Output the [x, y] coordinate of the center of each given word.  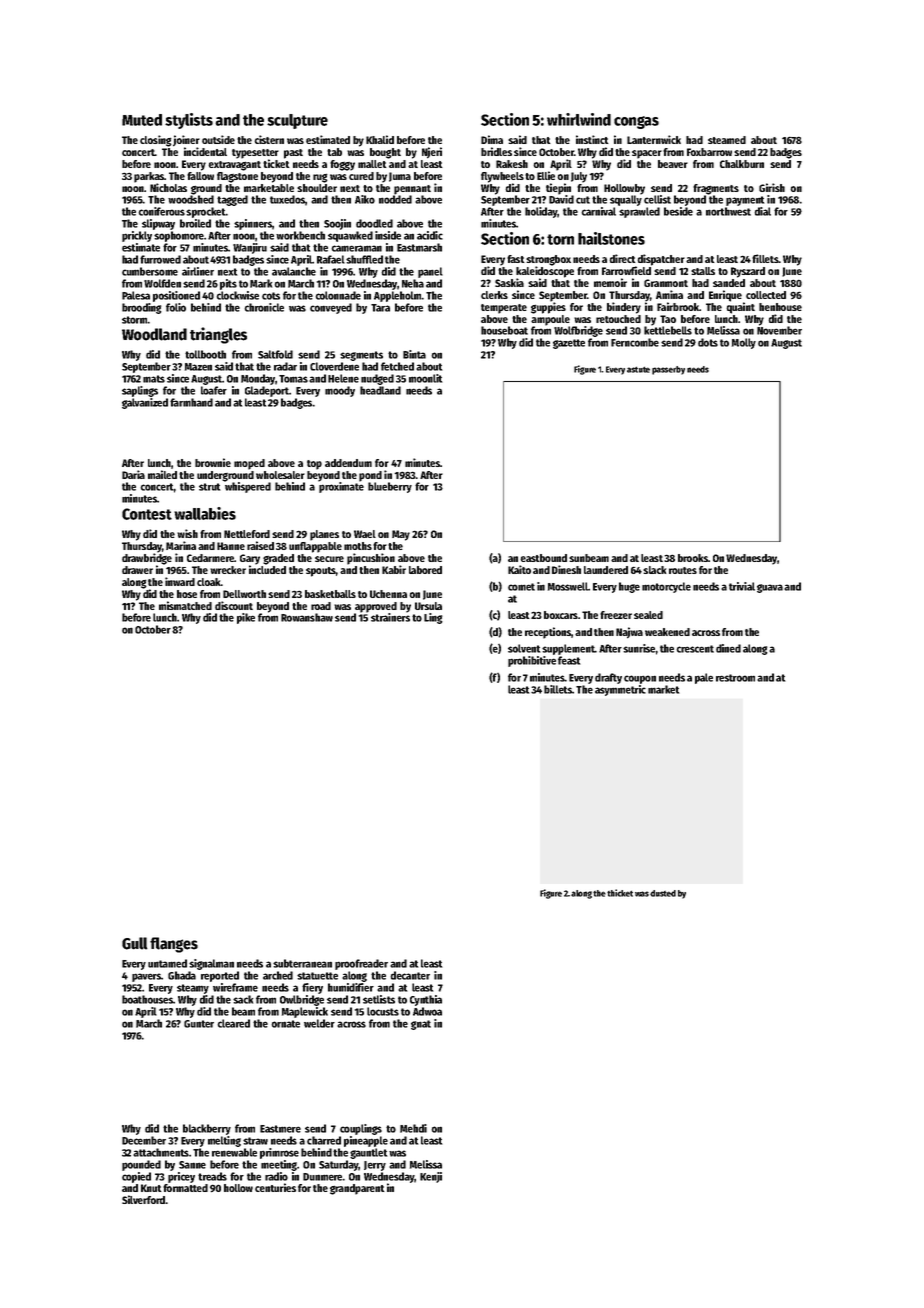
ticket [276, 163]
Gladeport [267, 391]
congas [636, 122]
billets [558, 689]
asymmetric [620, 690]
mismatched [185, 605]
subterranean [302, 963]
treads [212, 1176]
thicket [620, 893]
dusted [663, 893]
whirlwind [579, 119]
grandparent [357, 1189]
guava [770, 588]
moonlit [425, 378]
